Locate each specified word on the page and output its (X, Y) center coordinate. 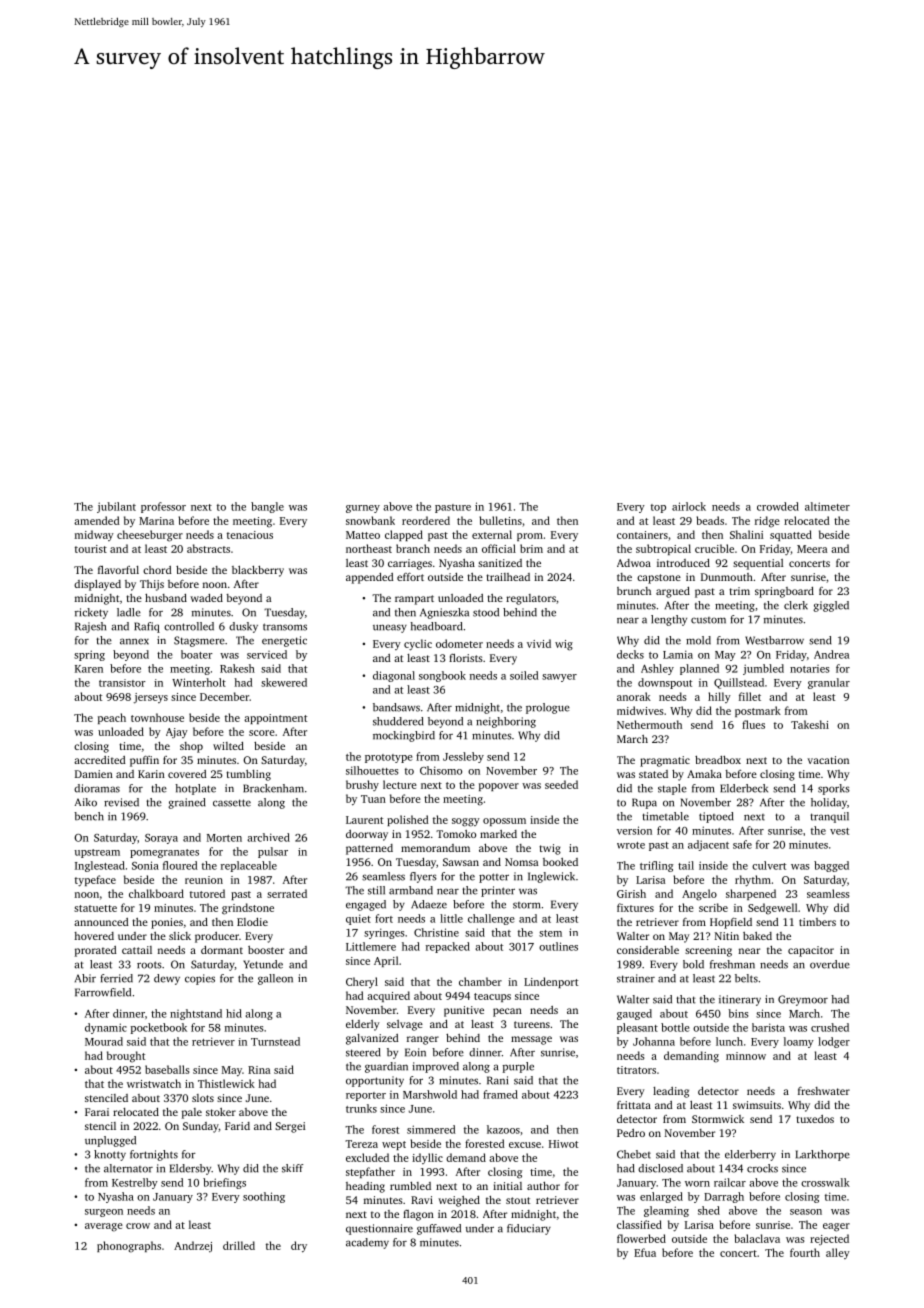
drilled (239, 1245)
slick (180, 936)
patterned (369, 849)
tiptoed (716, 817)
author (543, 1186)
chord (157, 570)
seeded (561, 784)
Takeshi (810, 724)
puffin (144, 761)
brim (531, 548)
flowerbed (641, 1238)
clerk (796, 605)
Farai (97, 1112)
